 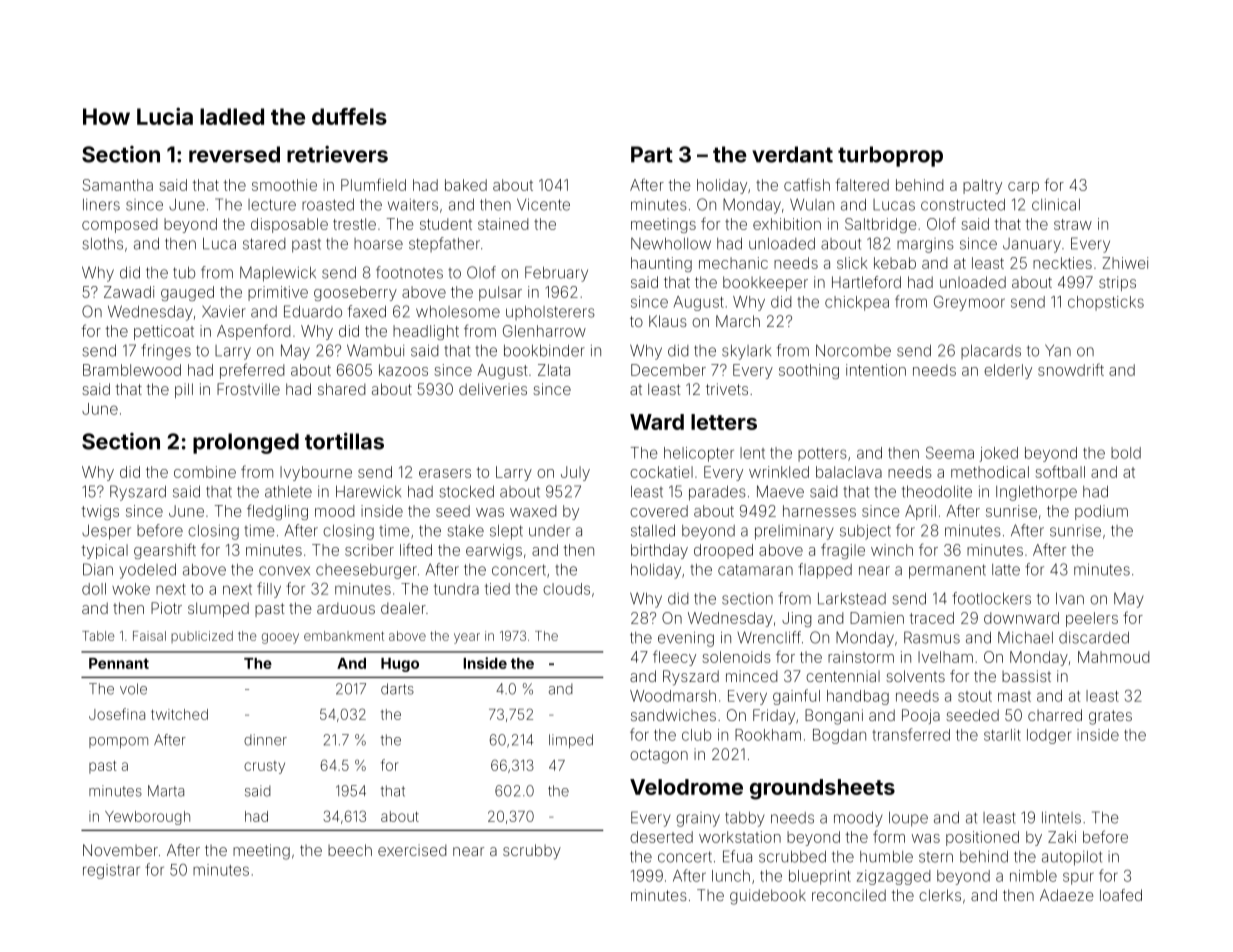 What do you see at coordinates (500, 293) in the screenshot?
I see `pulsar` at bounding box center [500, 293].
